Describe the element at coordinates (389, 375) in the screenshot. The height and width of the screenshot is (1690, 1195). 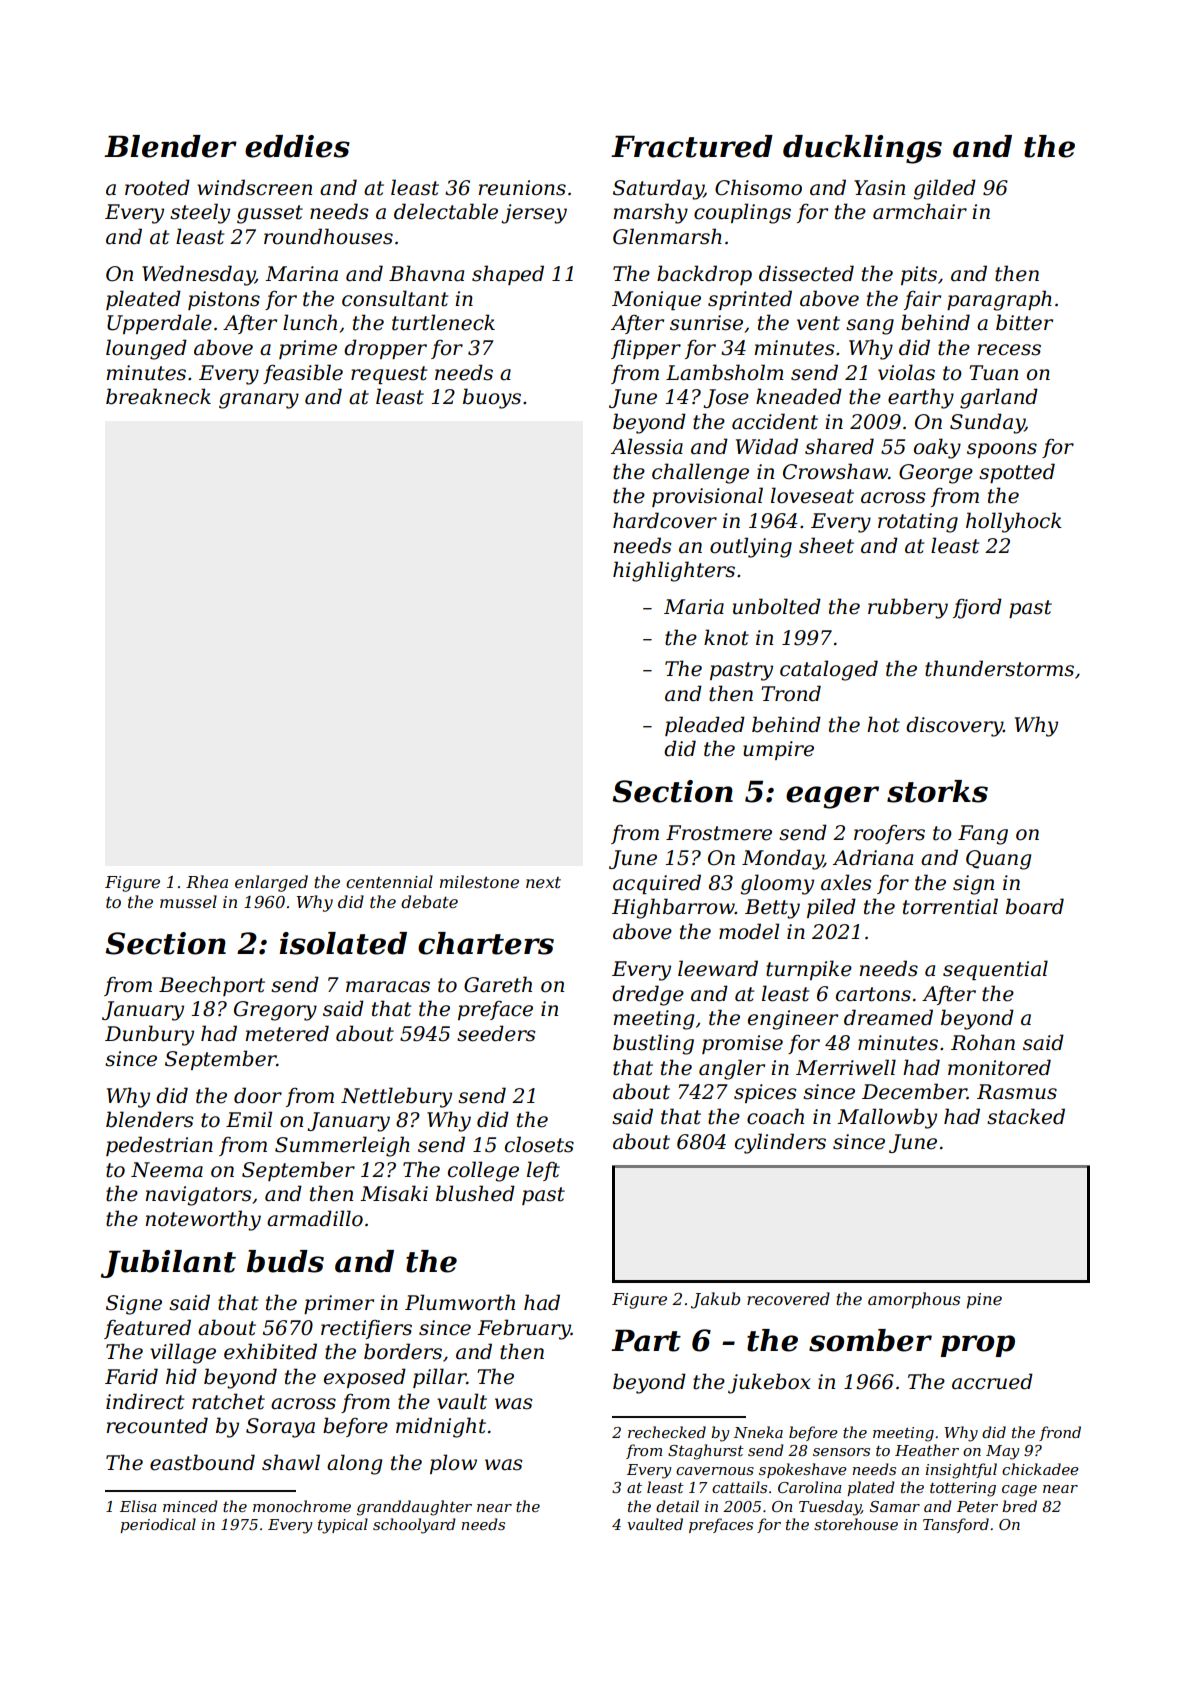
I see `request` at that location.
